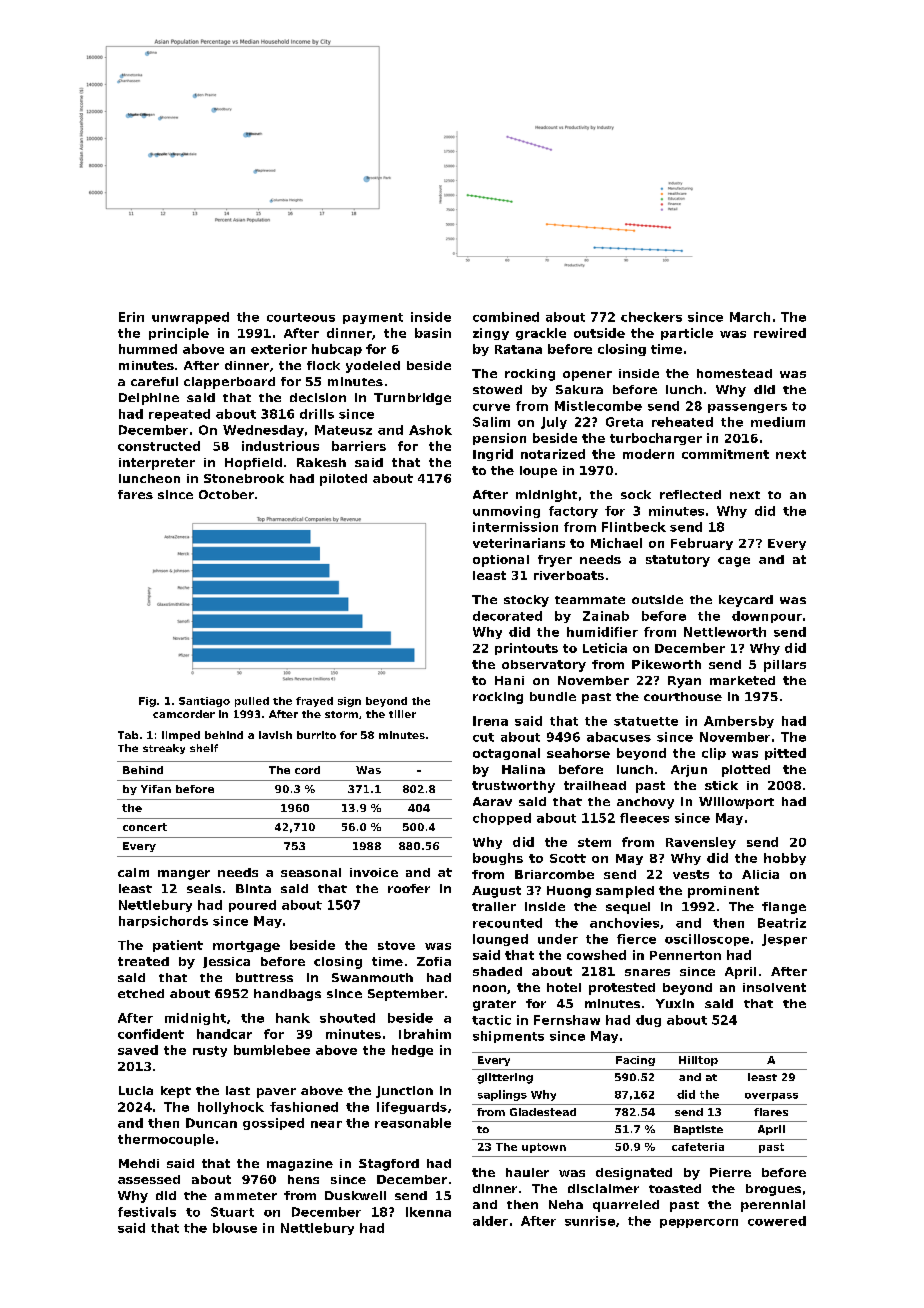  What do you see at coordinates (701, 843) in the screenshot?
I see `Ravensley` at bounding box center [701, 843].
